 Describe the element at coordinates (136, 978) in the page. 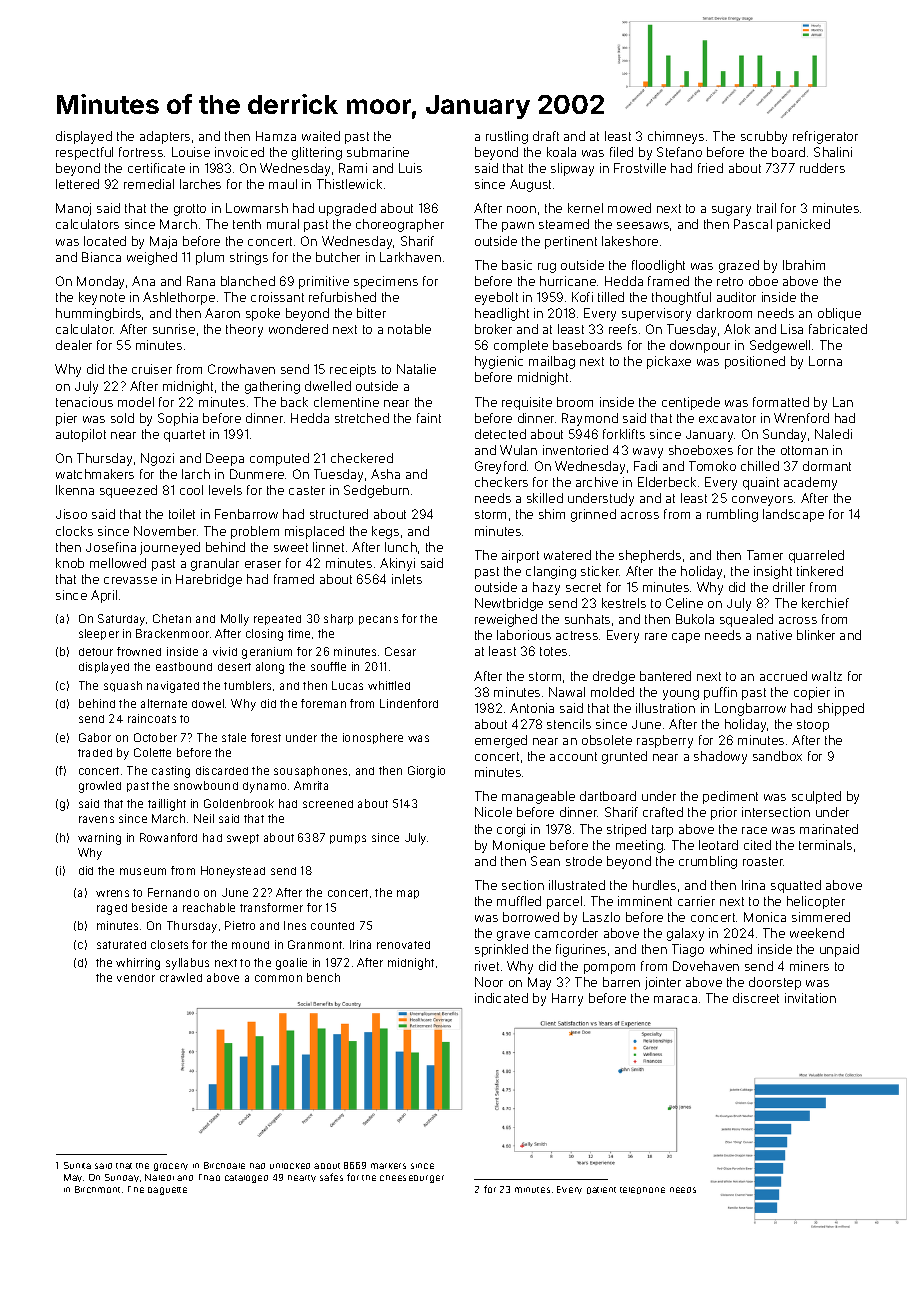

I see `vendor` at that location.
